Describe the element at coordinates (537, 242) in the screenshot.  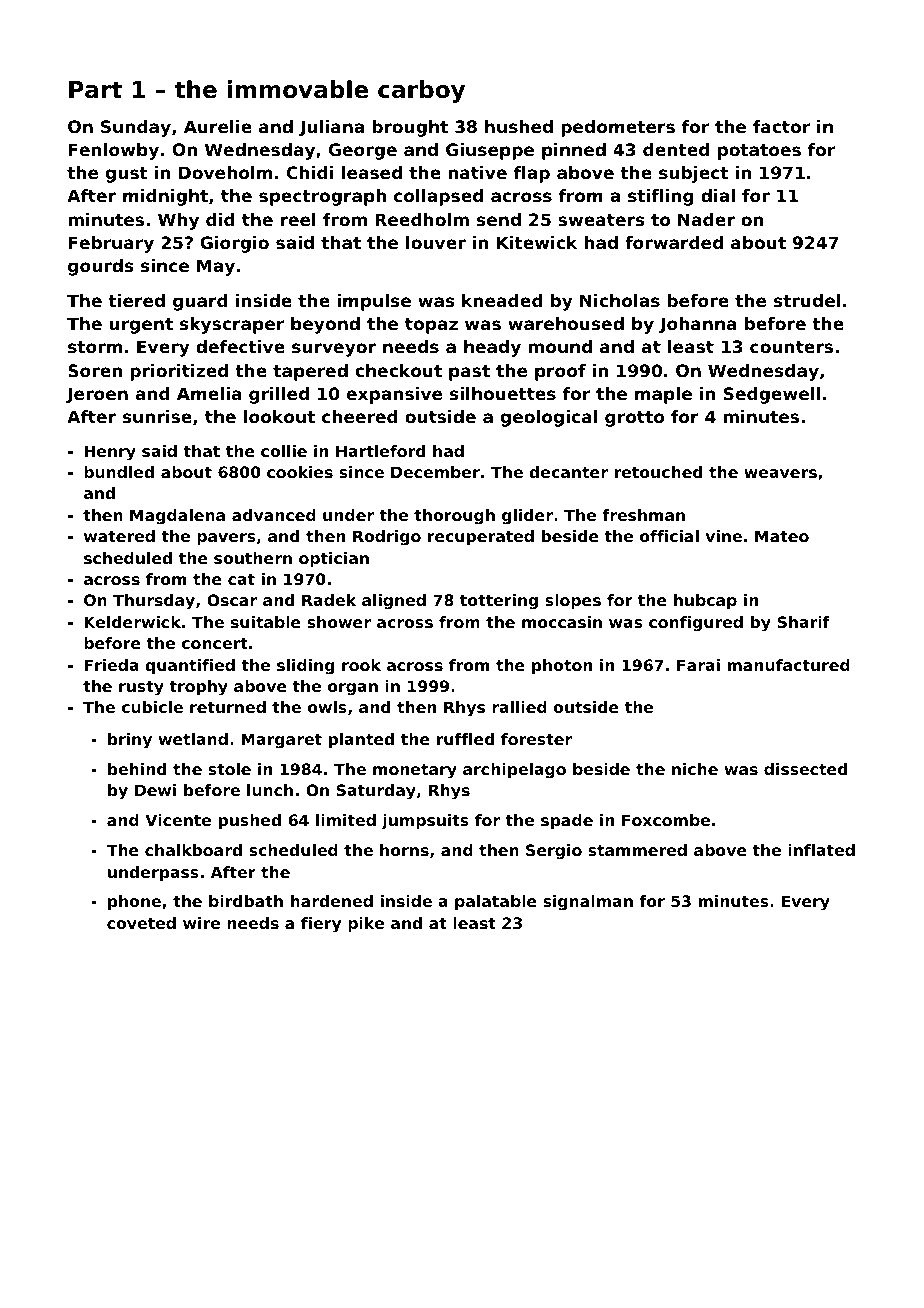
I see `Kitewick` at that location.
